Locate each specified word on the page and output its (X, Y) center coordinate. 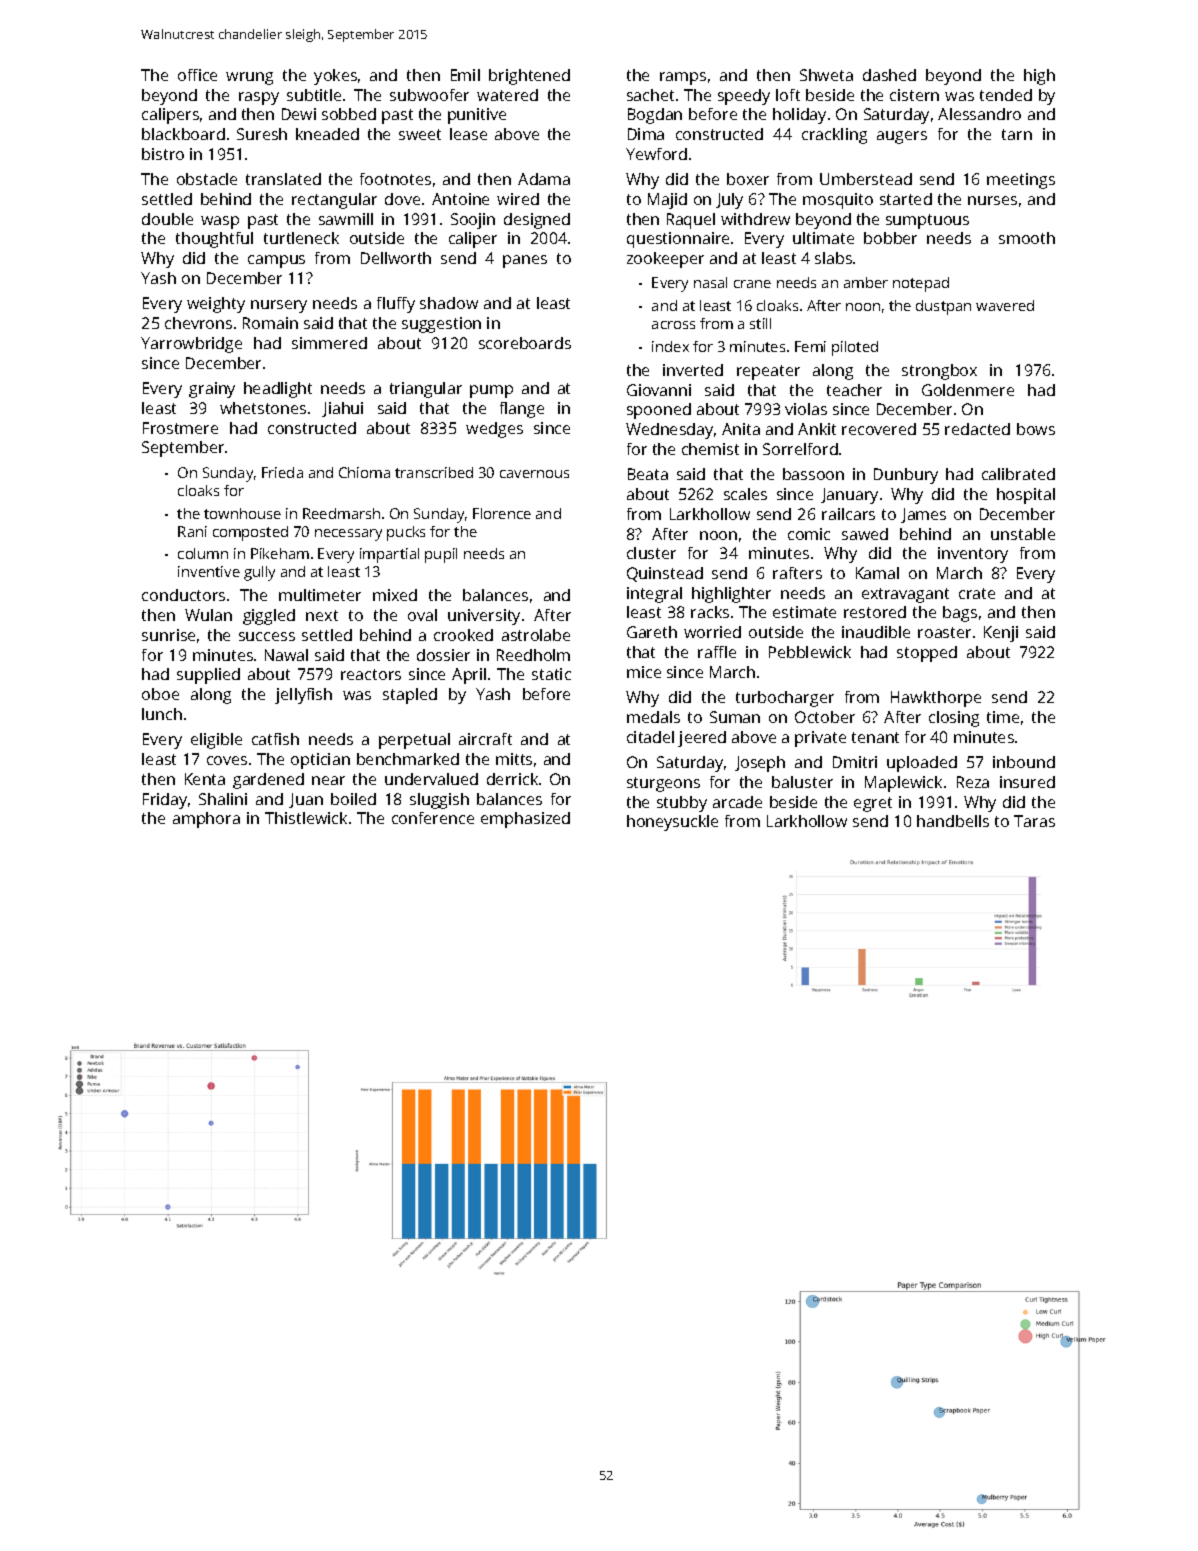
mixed (395, 595)
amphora (206, 820)
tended (1006, 95)
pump (491, 391)
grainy (212, 390)
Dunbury (906, 476)
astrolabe (536, 635)
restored (875, 612)
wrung (249, 78)
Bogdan (655, 116)
